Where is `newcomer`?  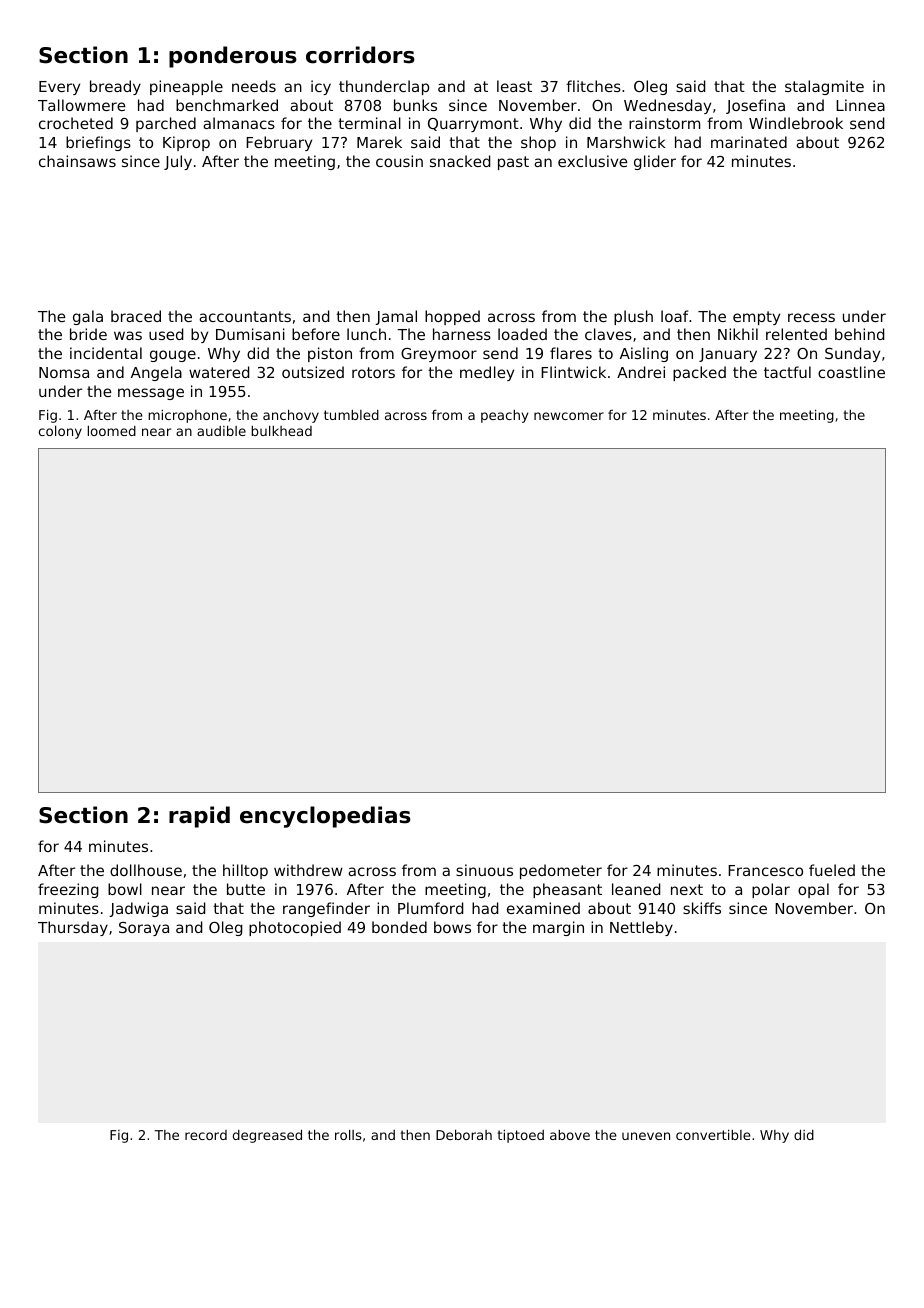
newcomer is located at coordinates (569, 416).
